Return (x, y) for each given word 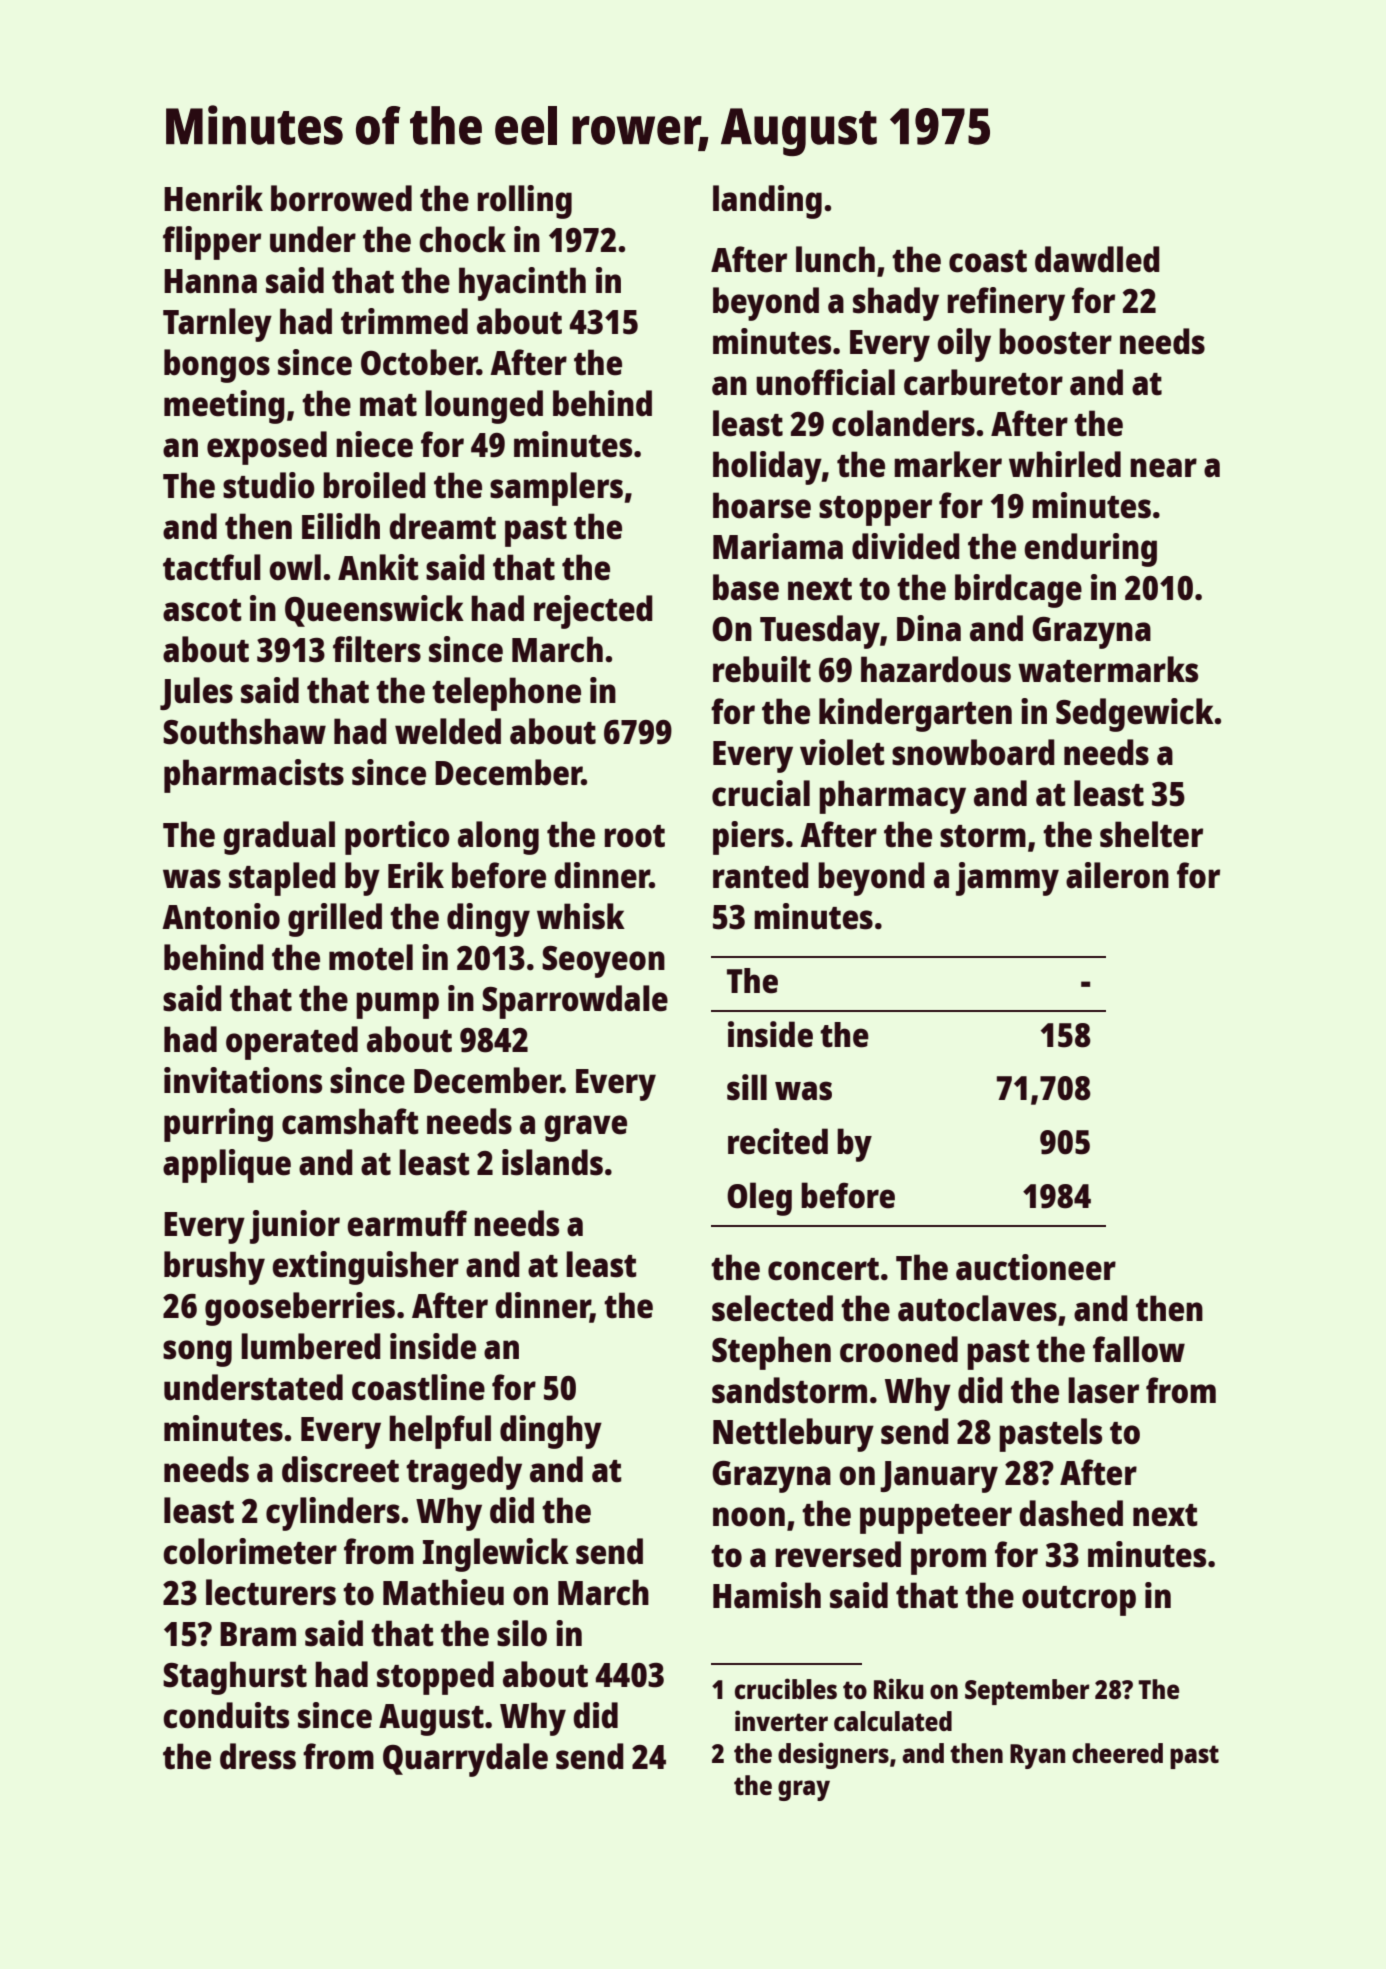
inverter (781, 1720)
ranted (761, 875)
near (1163, 468)
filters (377, 649)
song (197, 1353)
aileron (1117, 875)
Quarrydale (465, 1760)
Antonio (221, 916)
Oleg (759, 1199)
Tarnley (217, 325)
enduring (1090, 550)
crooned (899, 1349)
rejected (593, 612)
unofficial (825, 382)
